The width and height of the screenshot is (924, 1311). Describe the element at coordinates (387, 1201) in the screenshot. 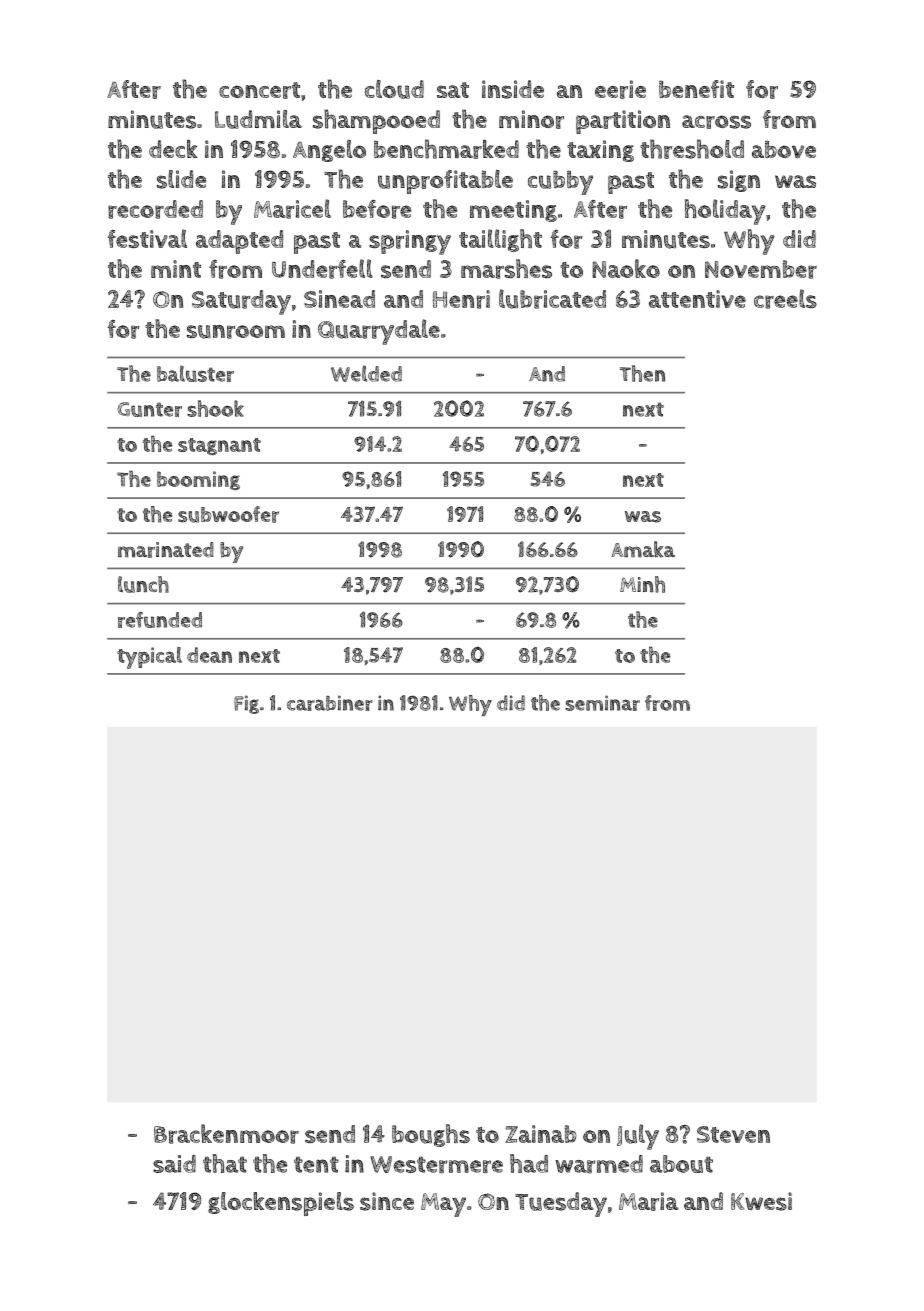

I see `since` at that location.
